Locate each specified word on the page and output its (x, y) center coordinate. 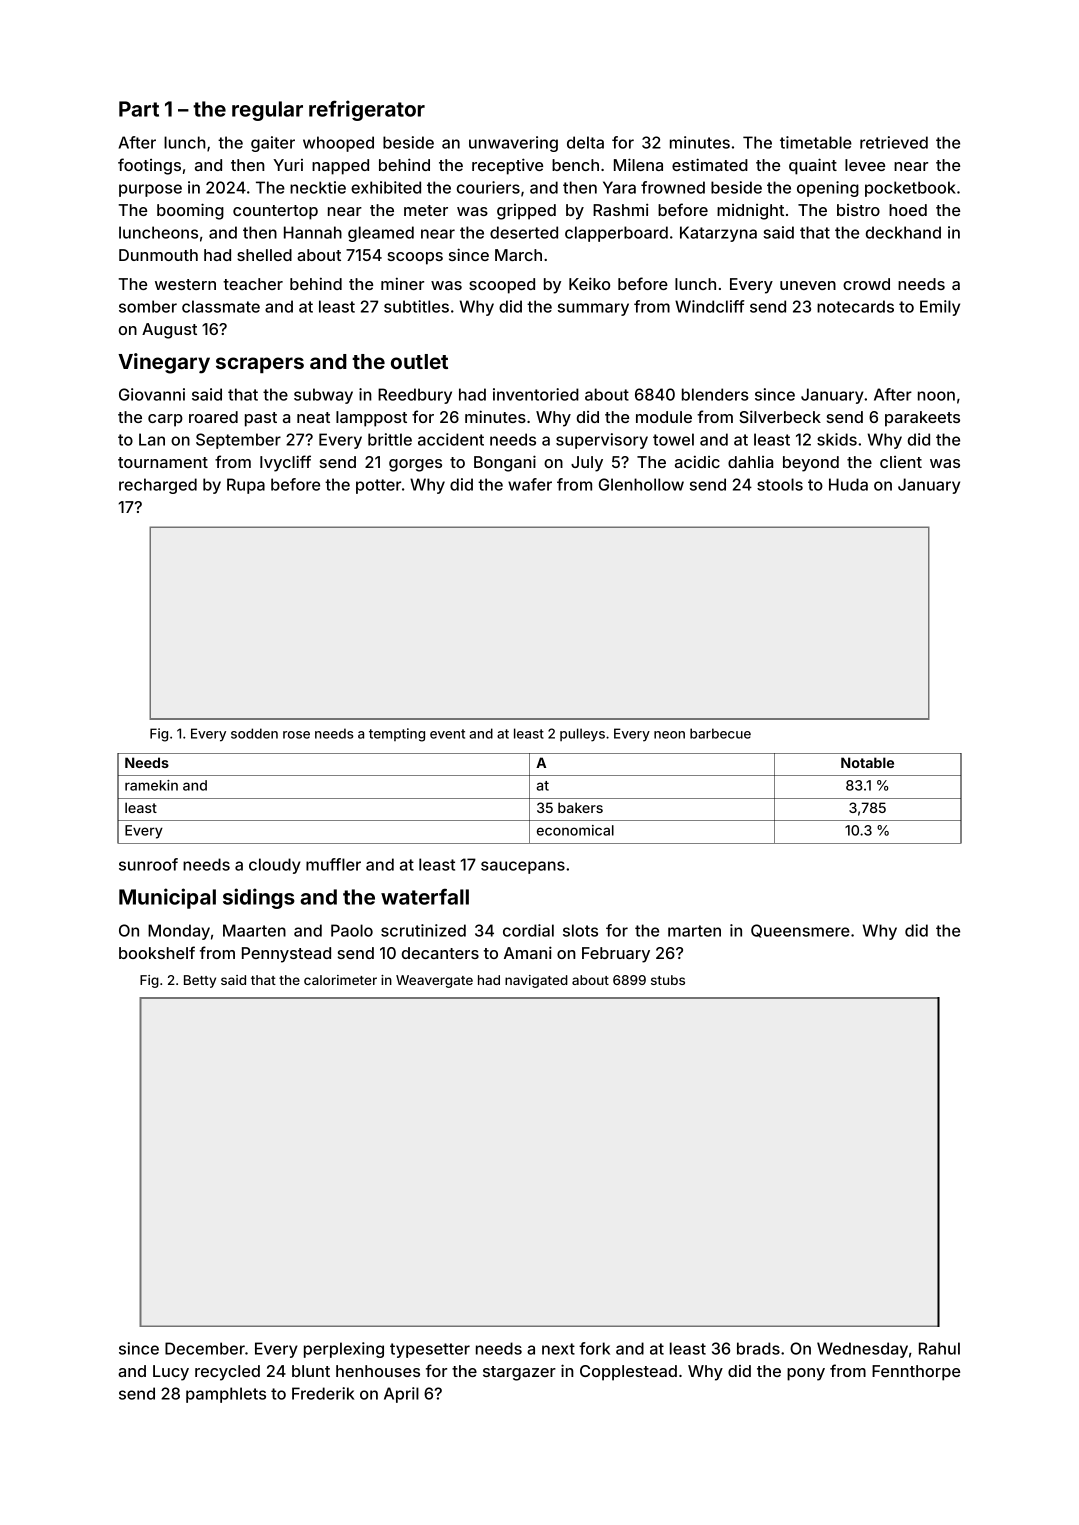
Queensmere (800, 931)
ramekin (151, 785)
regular (267, 111)
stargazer (519, 1373)
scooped (502, 286)
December (205, 1348)
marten (694, 931)
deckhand (903, 232)
